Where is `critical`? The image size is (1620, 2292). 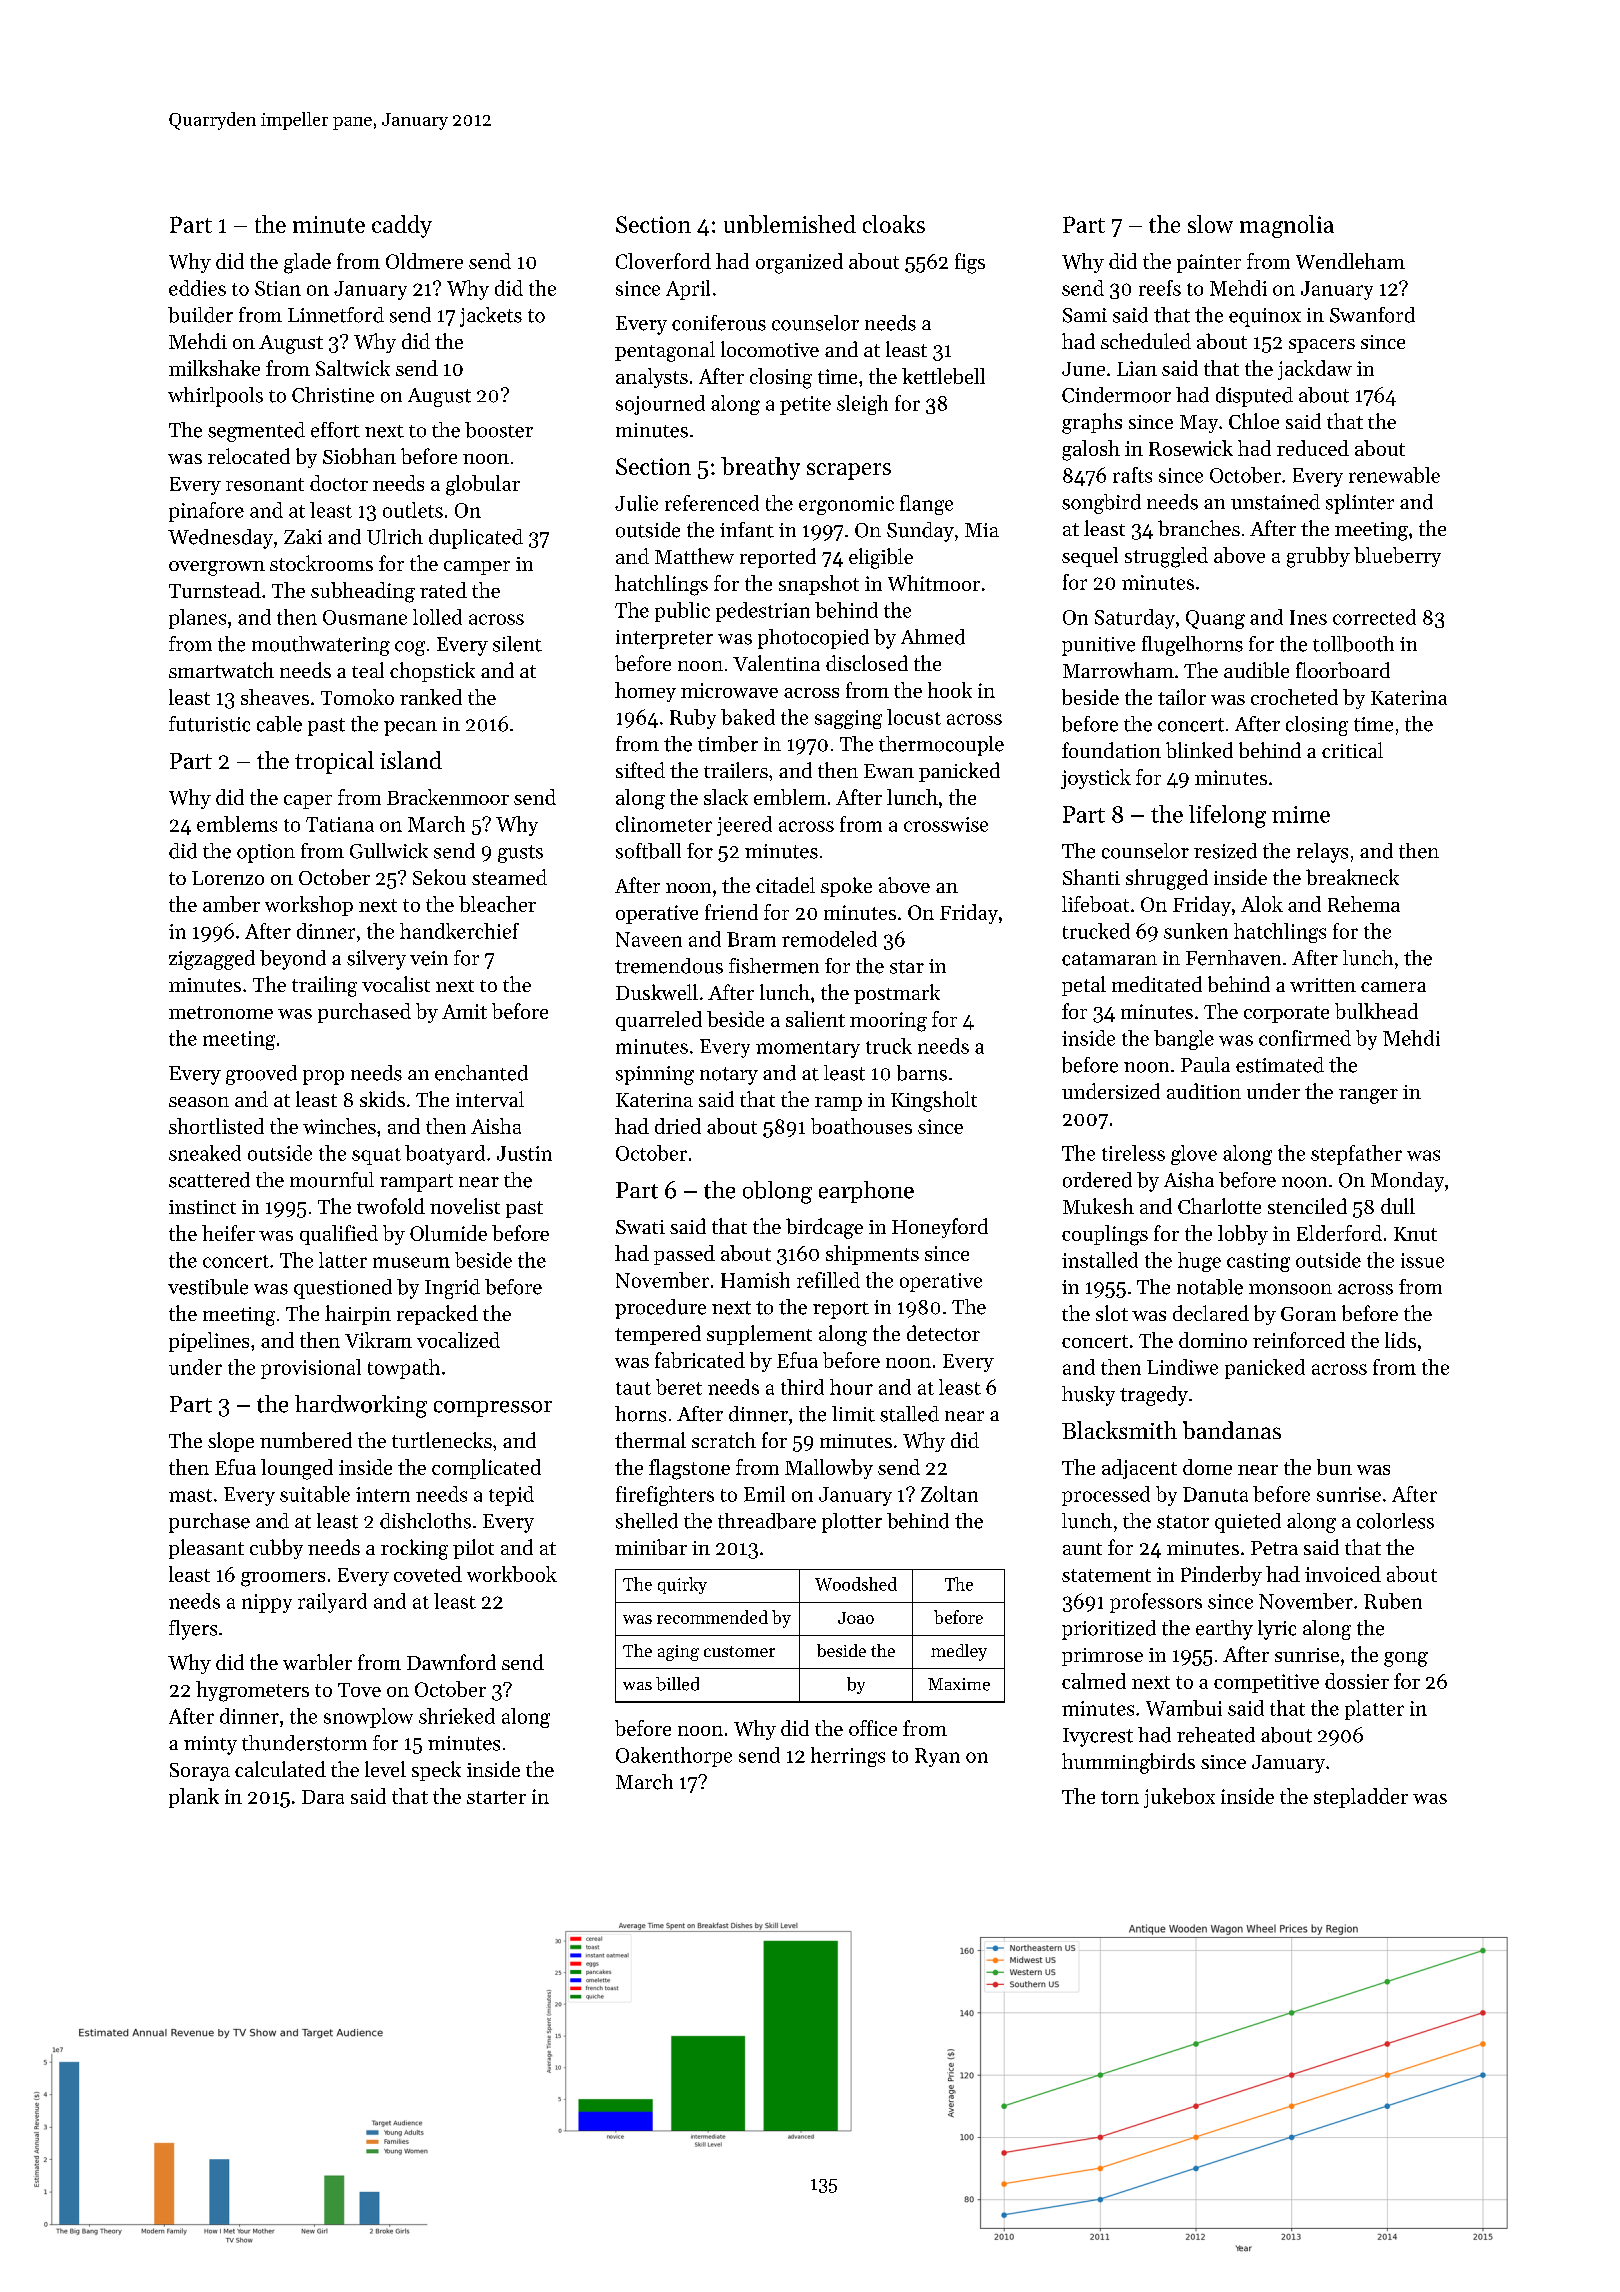 critical is located at coordinates (1352, 750).
